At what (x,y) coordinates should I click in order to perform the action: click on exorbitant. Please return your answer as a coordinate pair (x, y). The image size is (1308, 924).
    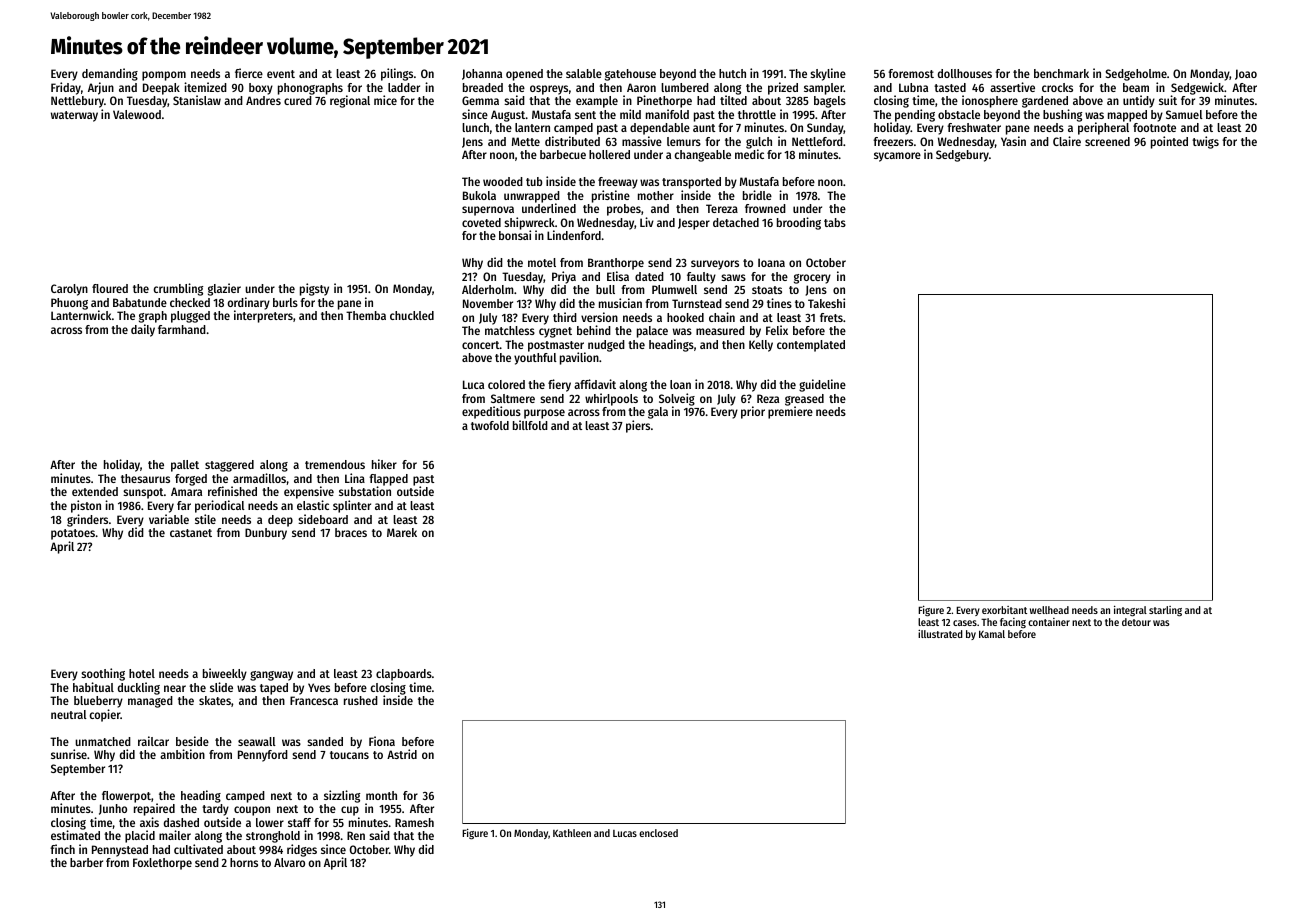
    Looking at the image, I should click on (1004, 610).
